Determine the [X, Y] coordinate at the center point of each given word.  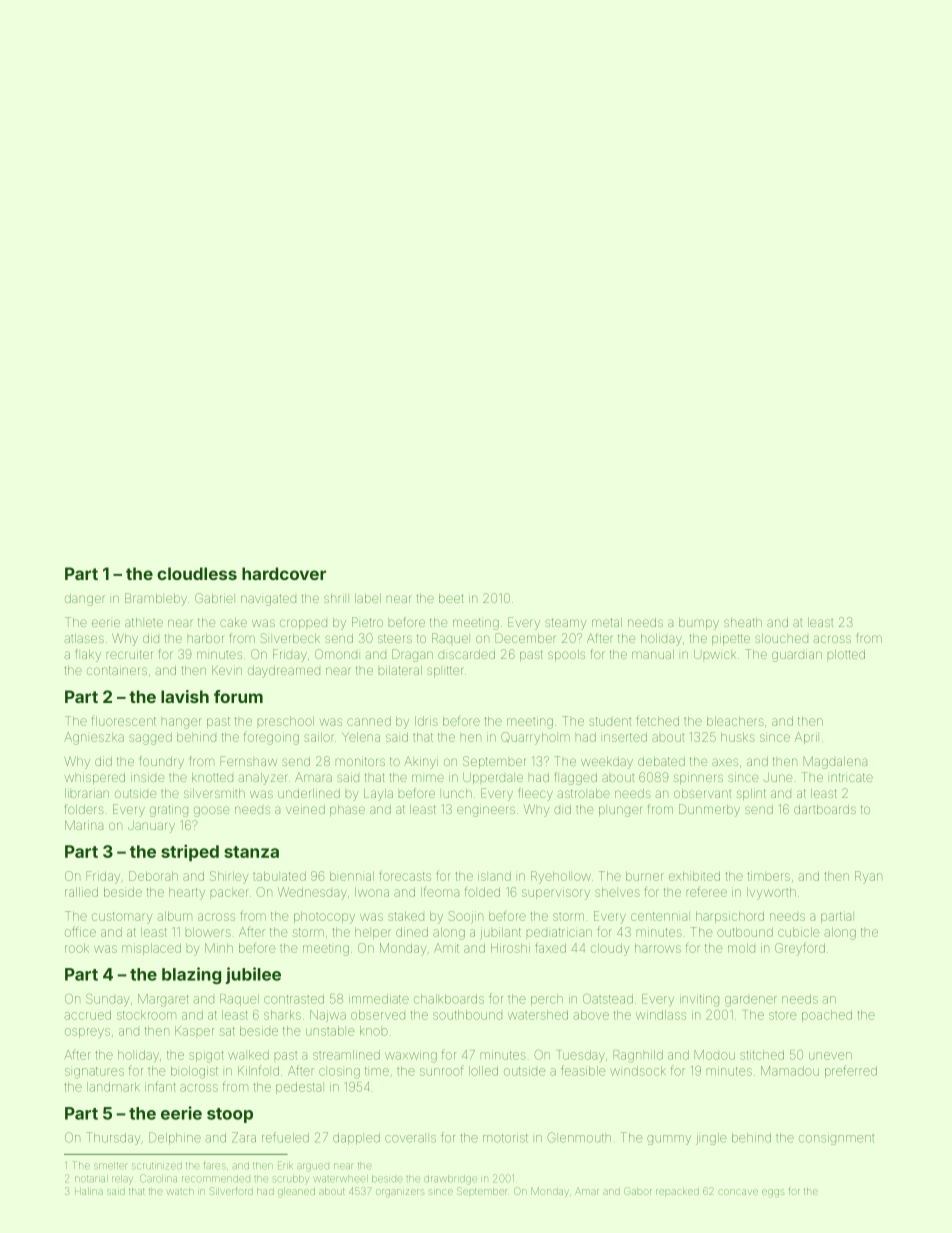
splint [751, 794]
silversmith [214, 793]
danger [84, 600]
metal [607, 622]
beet [451, 598]
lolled [483, 1071]
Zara [244, 1137]
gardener [751, 1001]
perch [547, 1000]
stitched [762, 1055]
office [80, 931]
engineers [486, 811]
